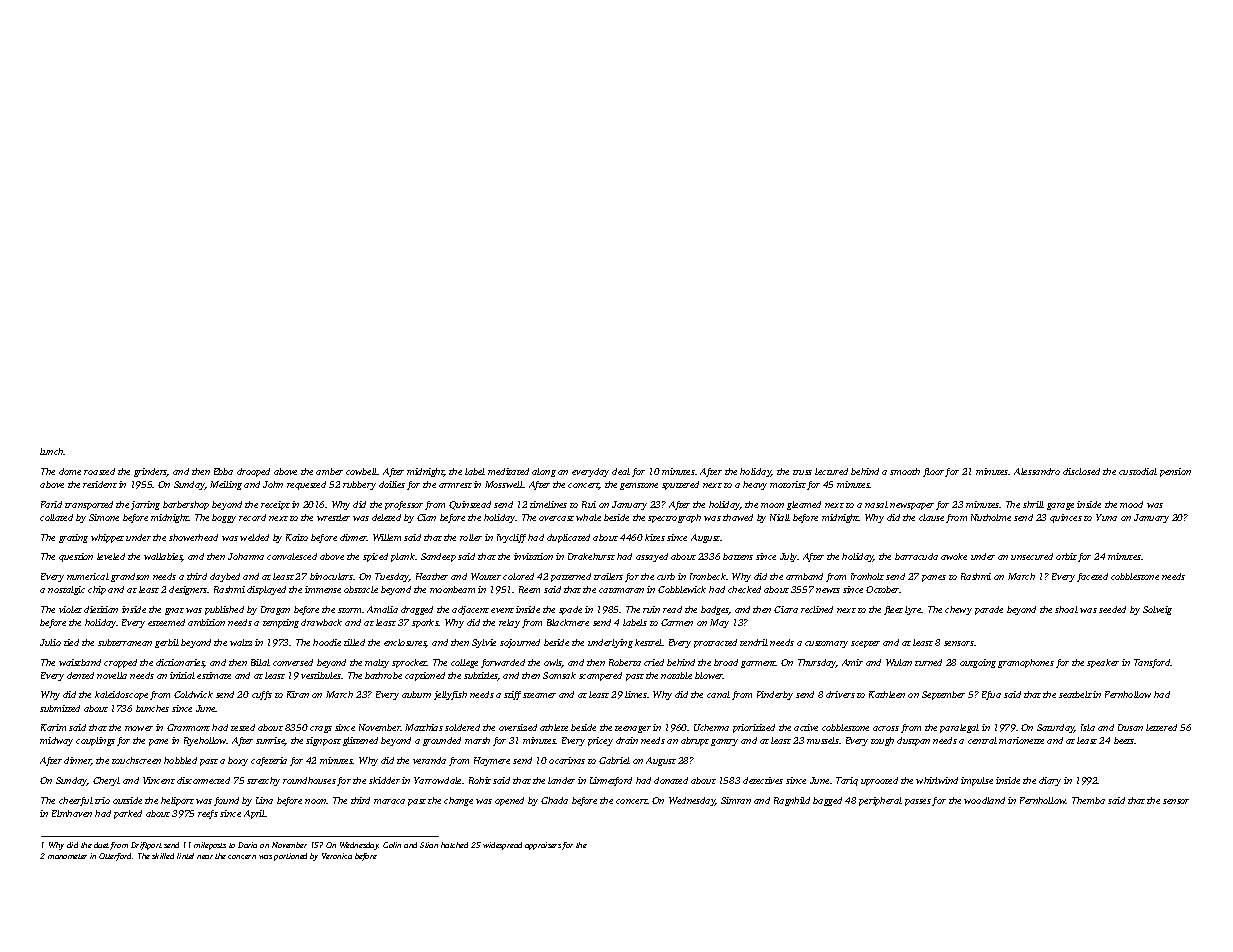 This document has width=1233, height=952. Describe the element at coordinates (193, 694) in the document. I see `Coldwick` at that location.
